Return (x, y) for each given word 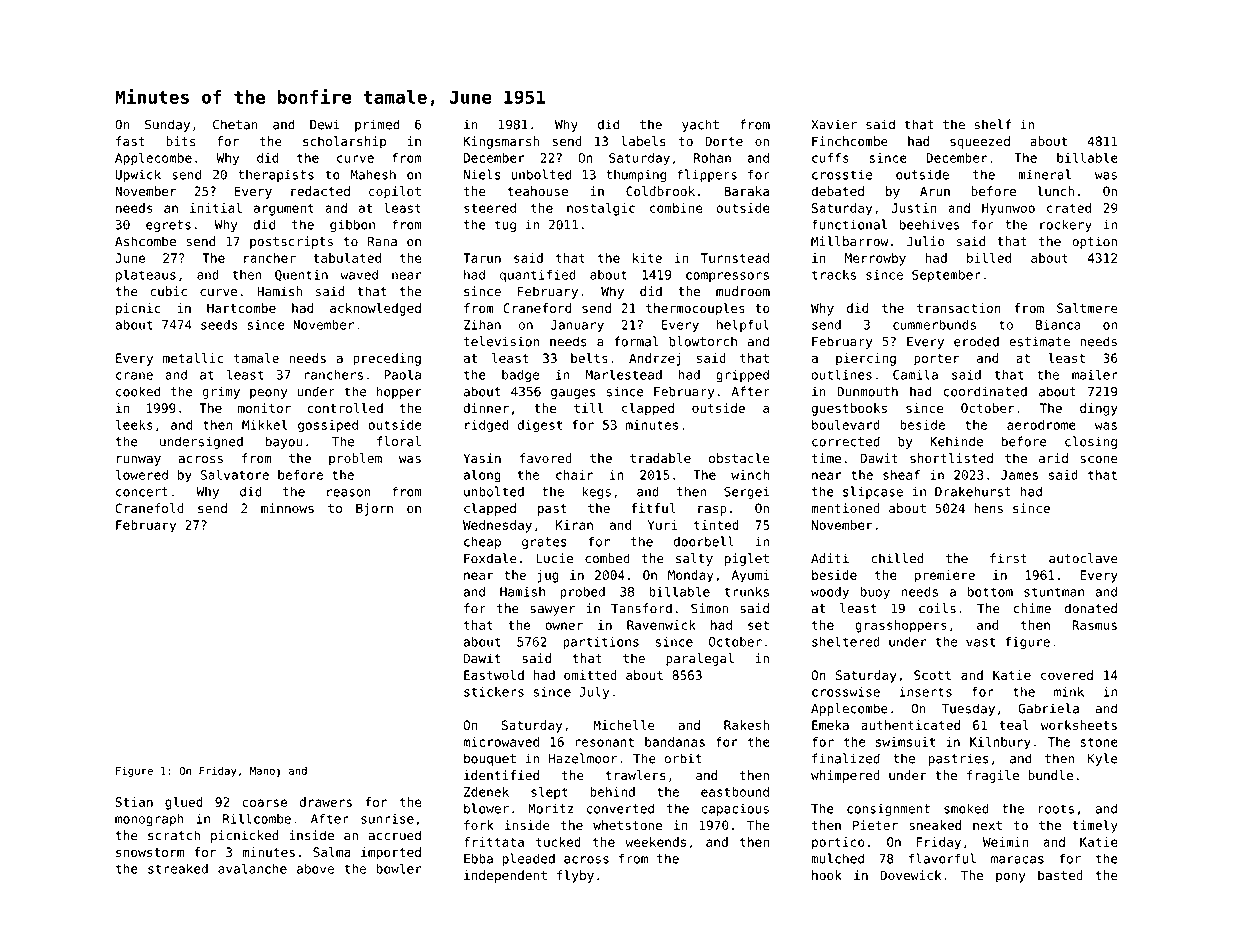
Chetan (235, 124)
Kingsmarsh (501, 142)
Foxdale (490, 558)
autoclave (1083, 558)
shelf (992, 124)
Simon (709, 608)
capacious (735, 809)
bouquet (490, 759)
